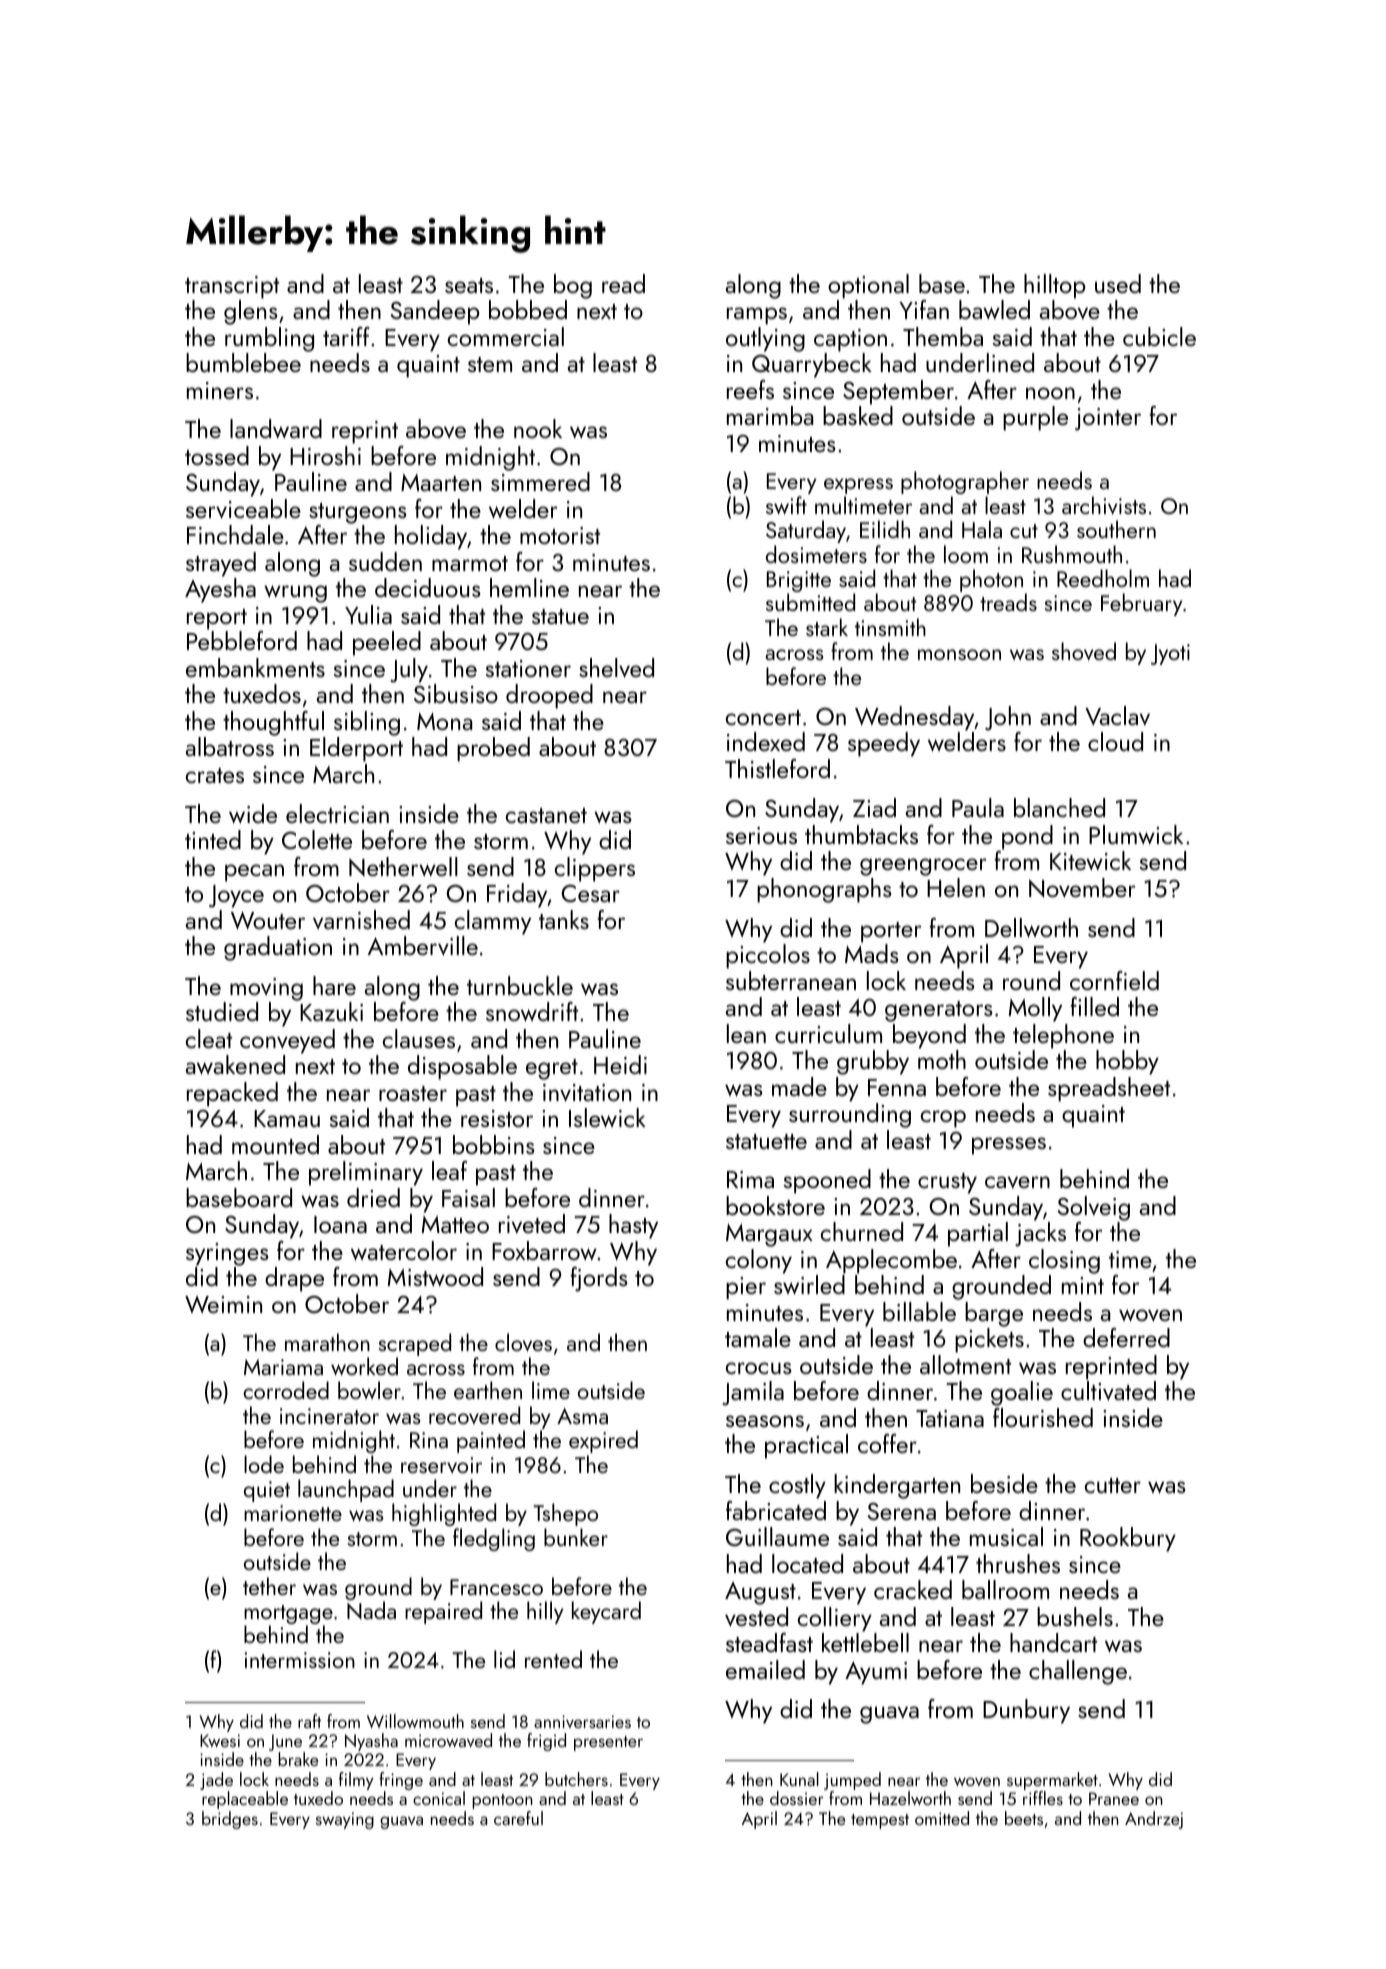  I want to click on deferred, so click(1126, 1337).
